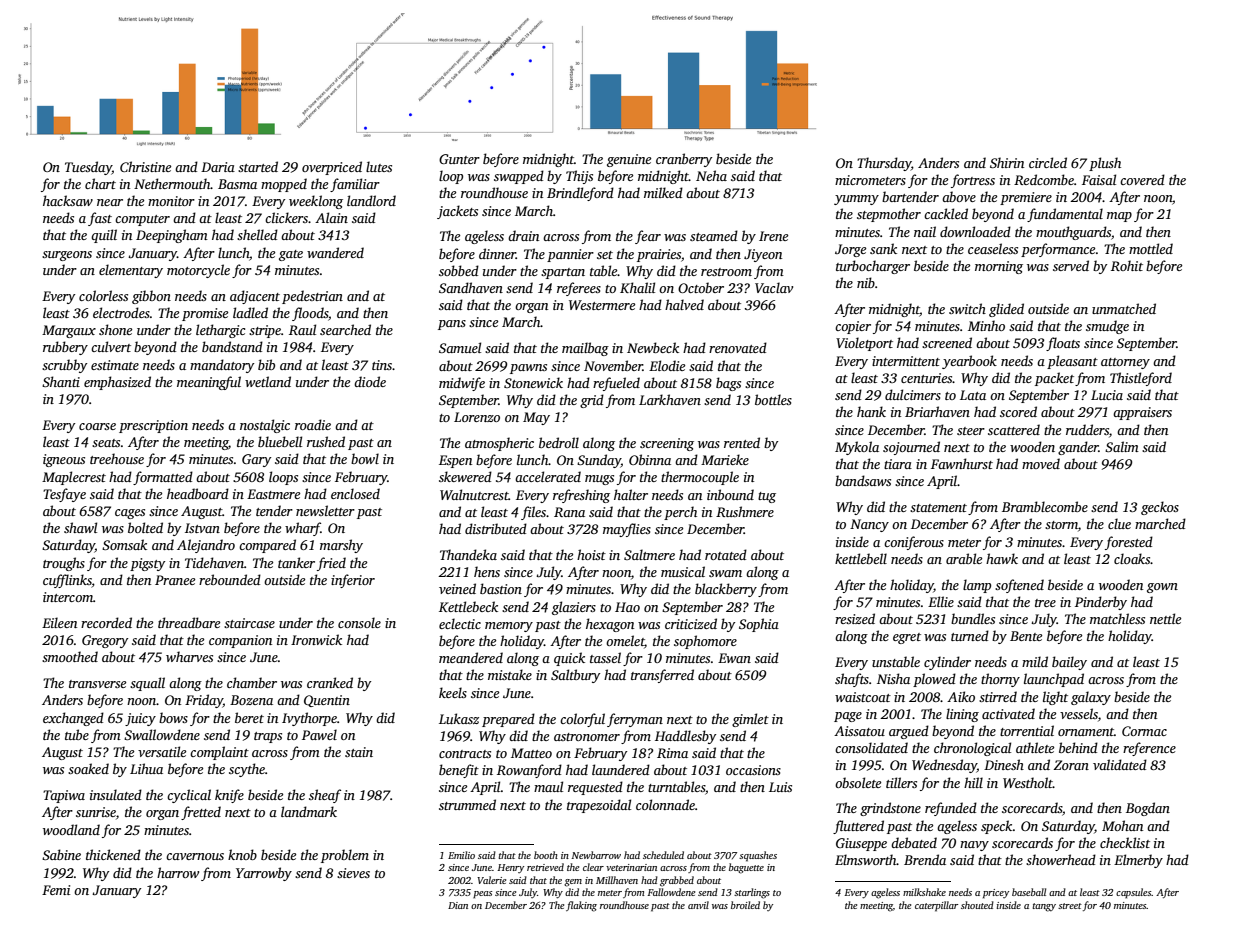  I want to click on Rima, so click(672, 753).
